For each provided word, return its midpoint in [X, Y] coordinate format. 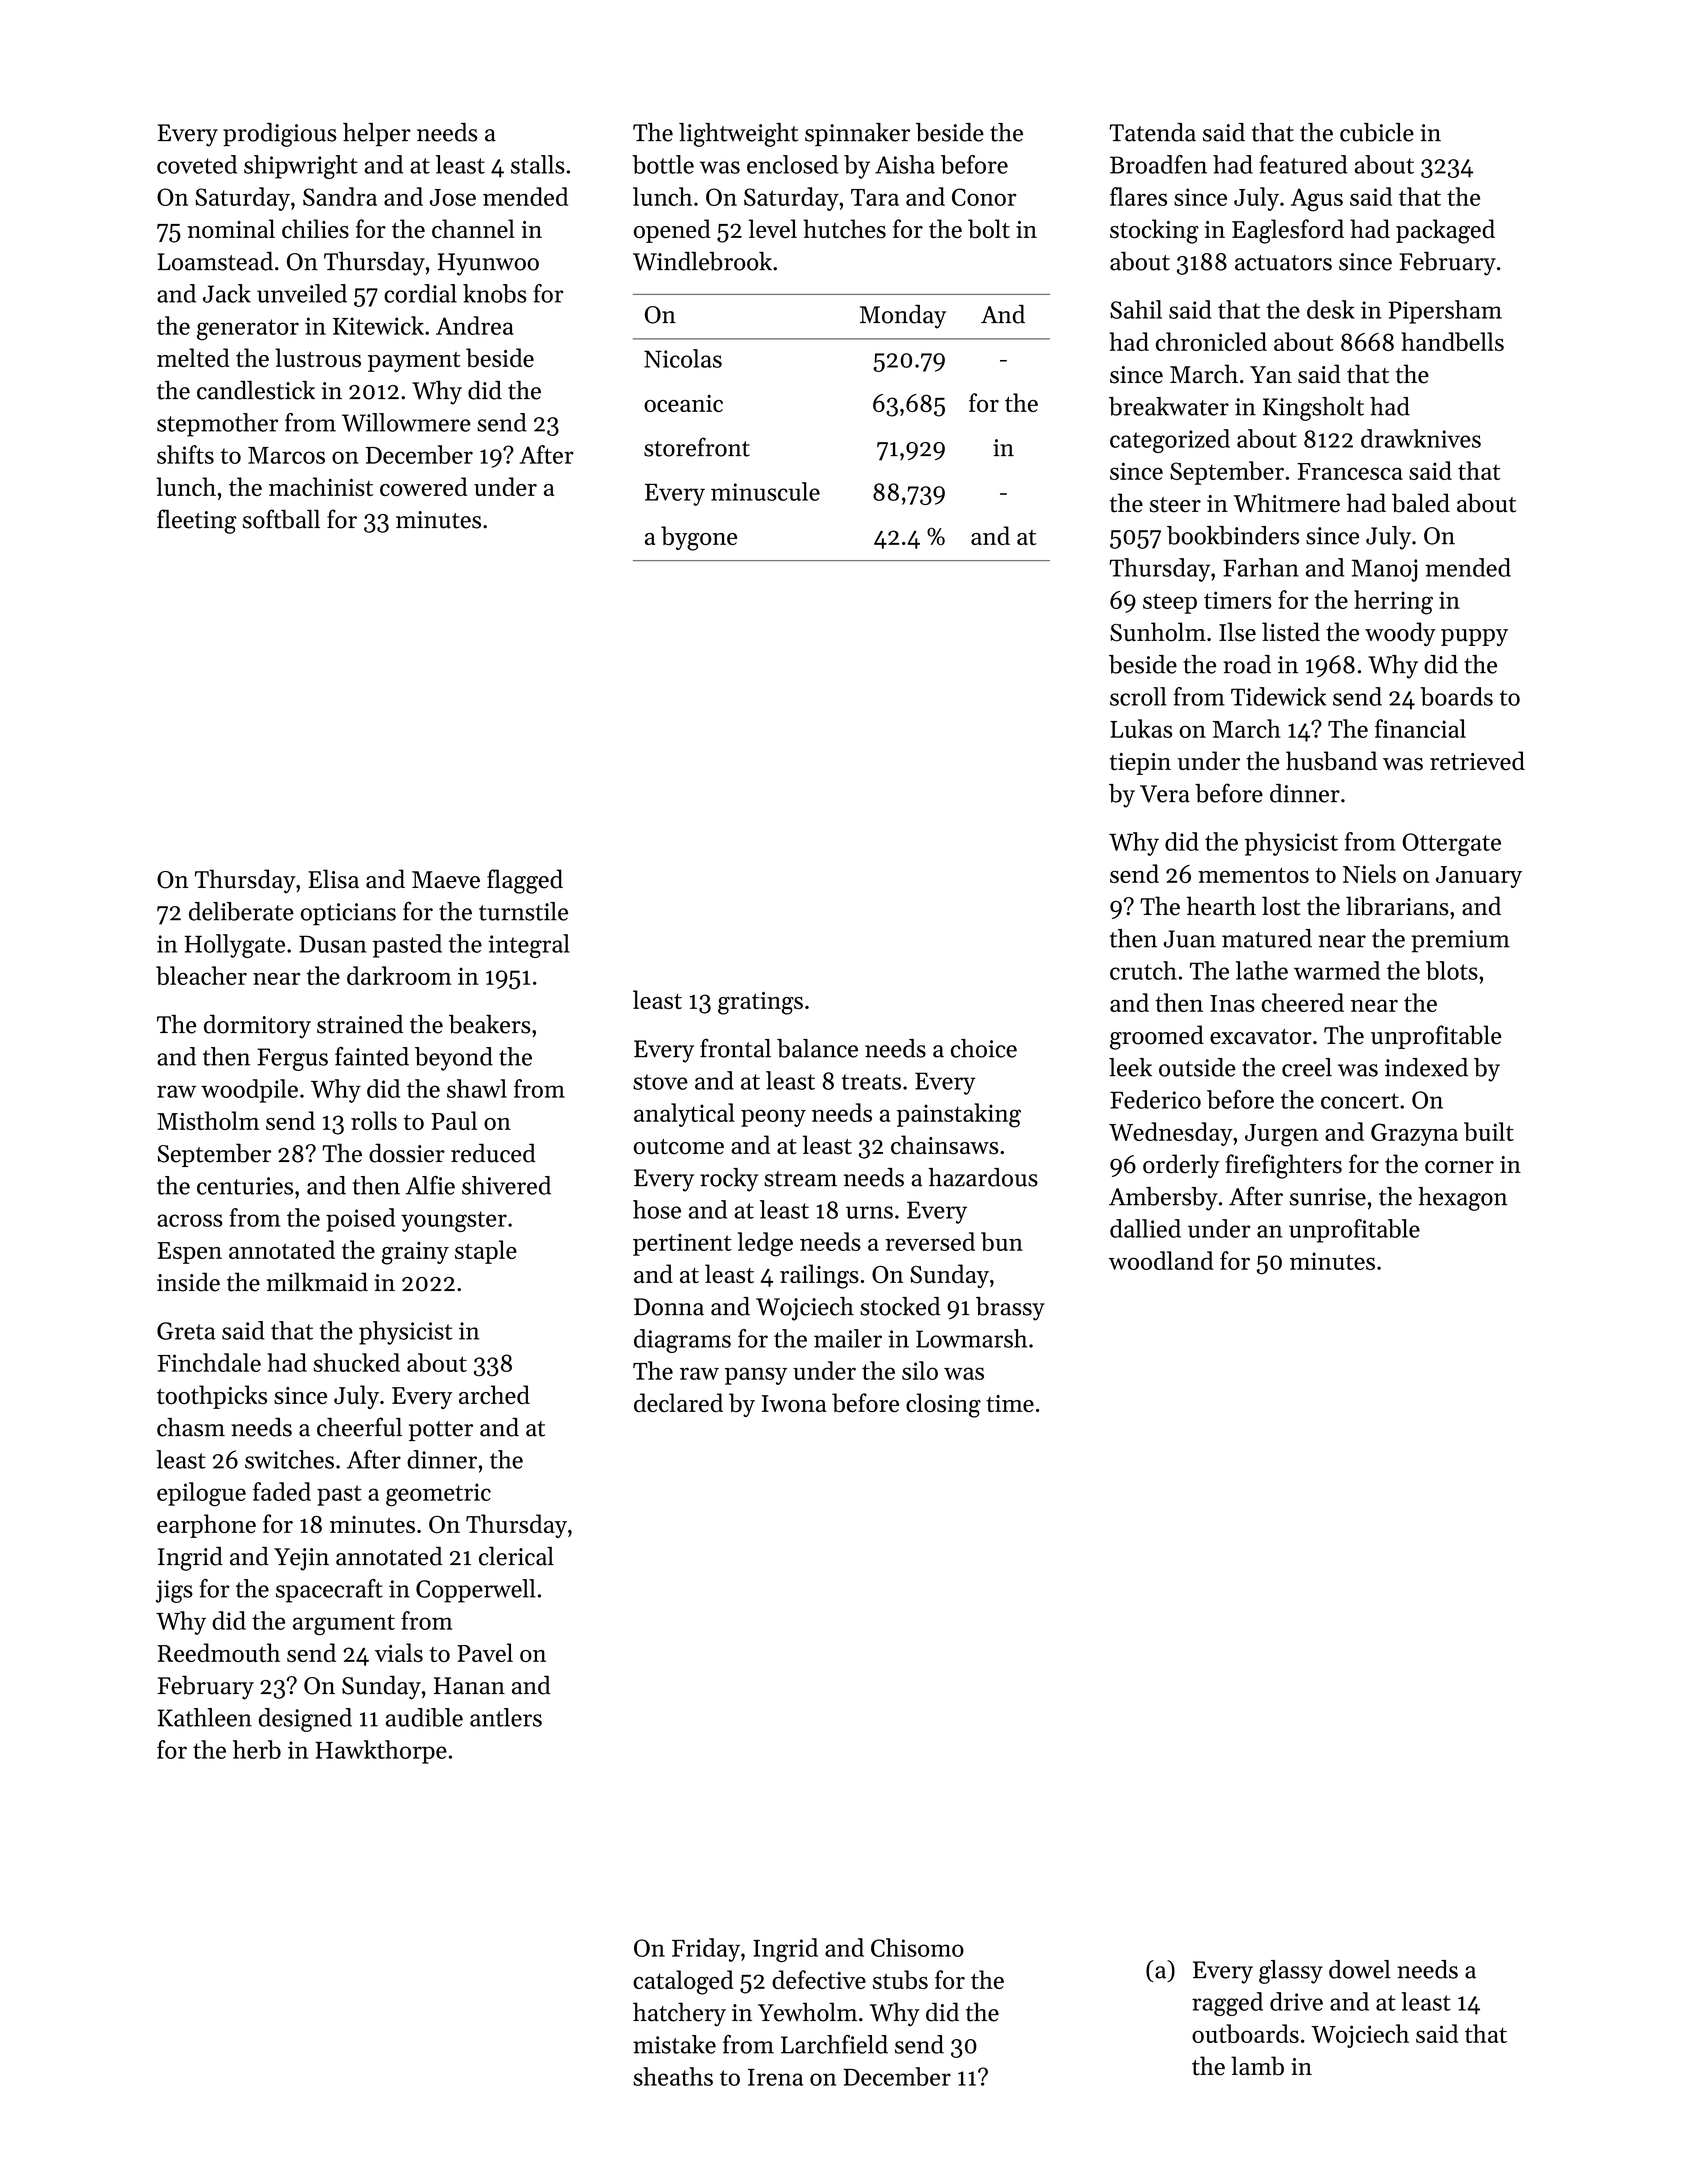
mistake [674, 2044]
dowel [1360, 1969]
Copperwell [476, 1591]
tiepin [1140, 764]
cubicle [1377, 132]
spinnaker [857, 134]
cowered [424, 486]
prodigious [280, 135]
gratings [760, 1003]
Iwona [794, 1403]
